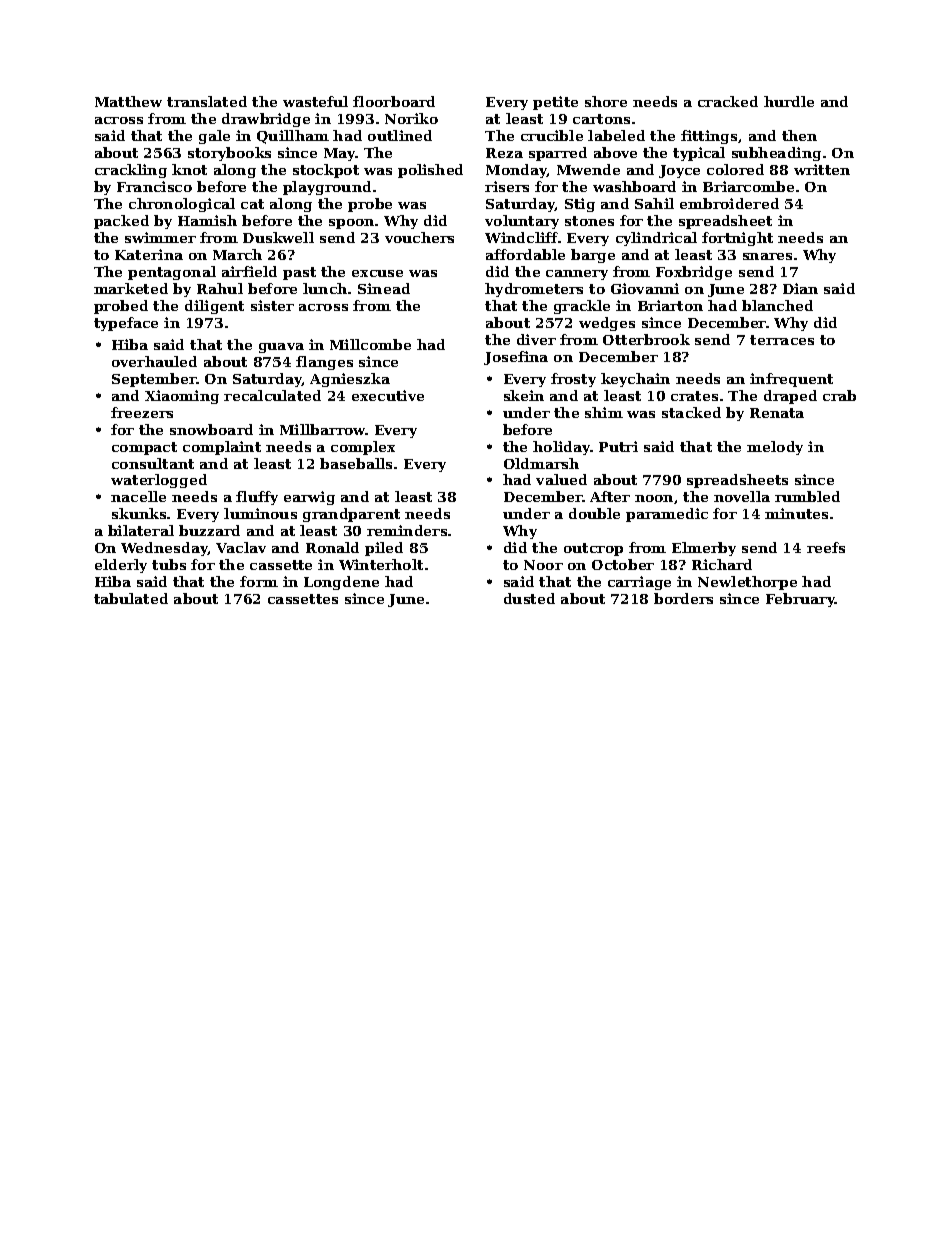 Image resolution: width=952 pixels, height=1233 pixels. What do you see at coordinates (430, 171) in the page?
I see `polished` at bounding box center [430, 171].
